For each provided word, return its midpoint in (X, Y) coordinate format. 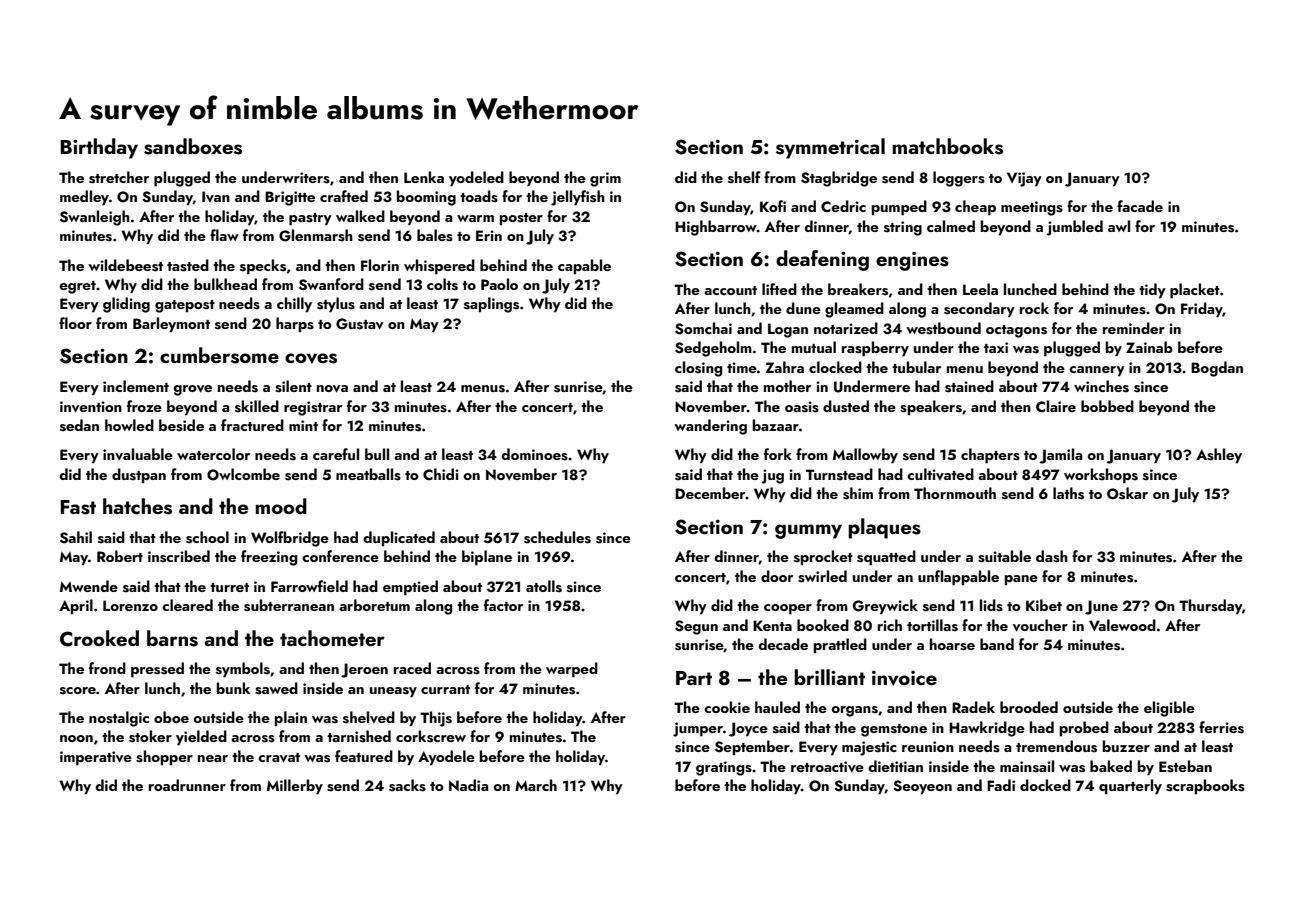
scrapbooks (1205, 787)
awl (1119, 226)
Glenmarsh (316, 235)
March (536, 785)
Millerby (295, 787)
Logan (788, 330)
